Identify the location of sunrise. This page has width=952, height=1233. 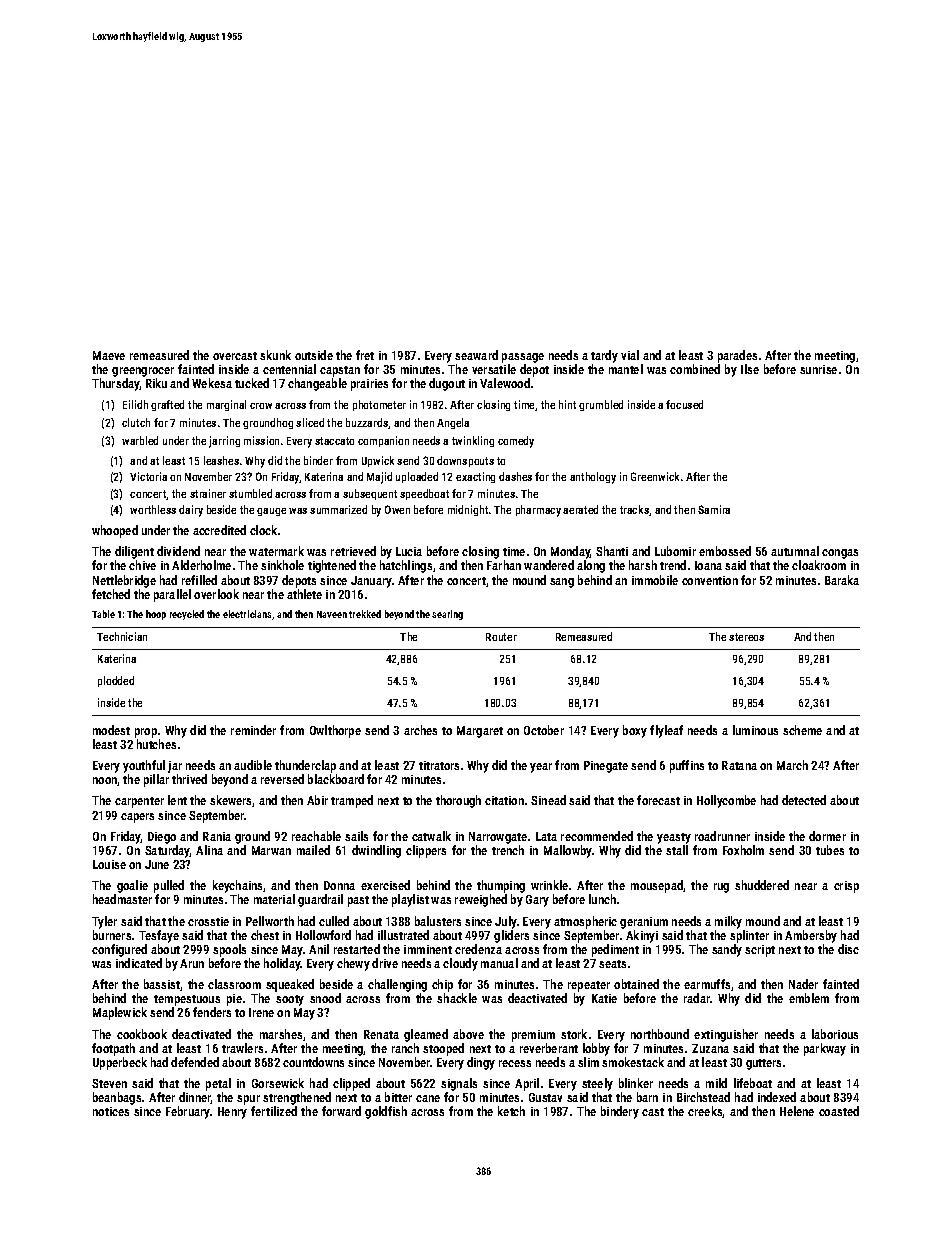
(818, 369).
